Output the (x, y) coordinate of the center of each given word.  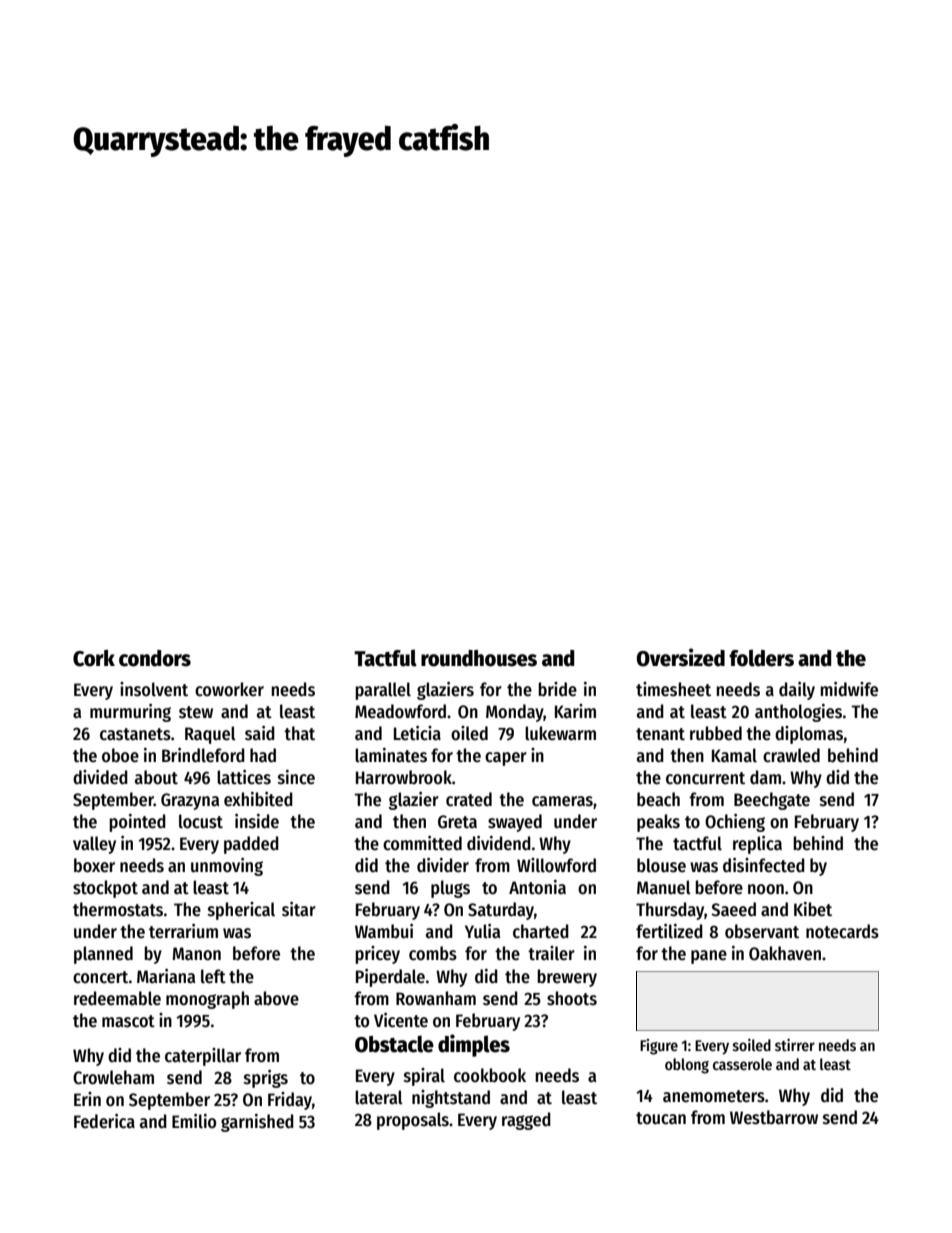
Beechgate (772, 801)
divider (443, 865)
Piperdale (390, 978)
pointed (137, 823)
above (276, 998)
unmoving (227, 867)
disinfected (764, 865)
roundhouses (479, 658)
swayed (515, 823)
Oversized (681, 657)
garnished (257, 1123)
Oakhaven (785, 953)
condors (155, 658)
